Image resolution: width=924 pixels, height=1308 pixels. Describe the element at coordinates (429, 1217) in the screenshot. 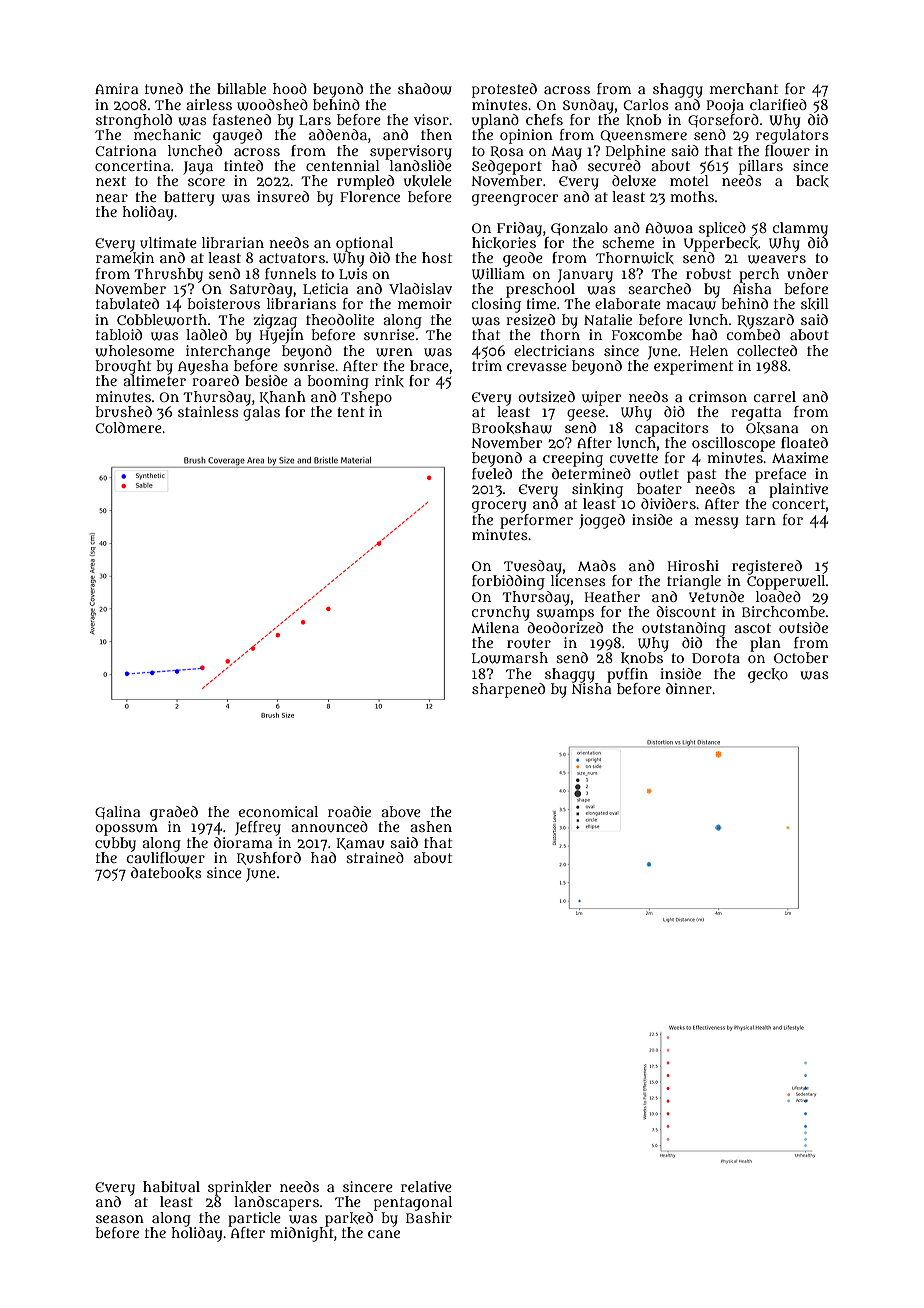

I see `Bashir` at that location.
